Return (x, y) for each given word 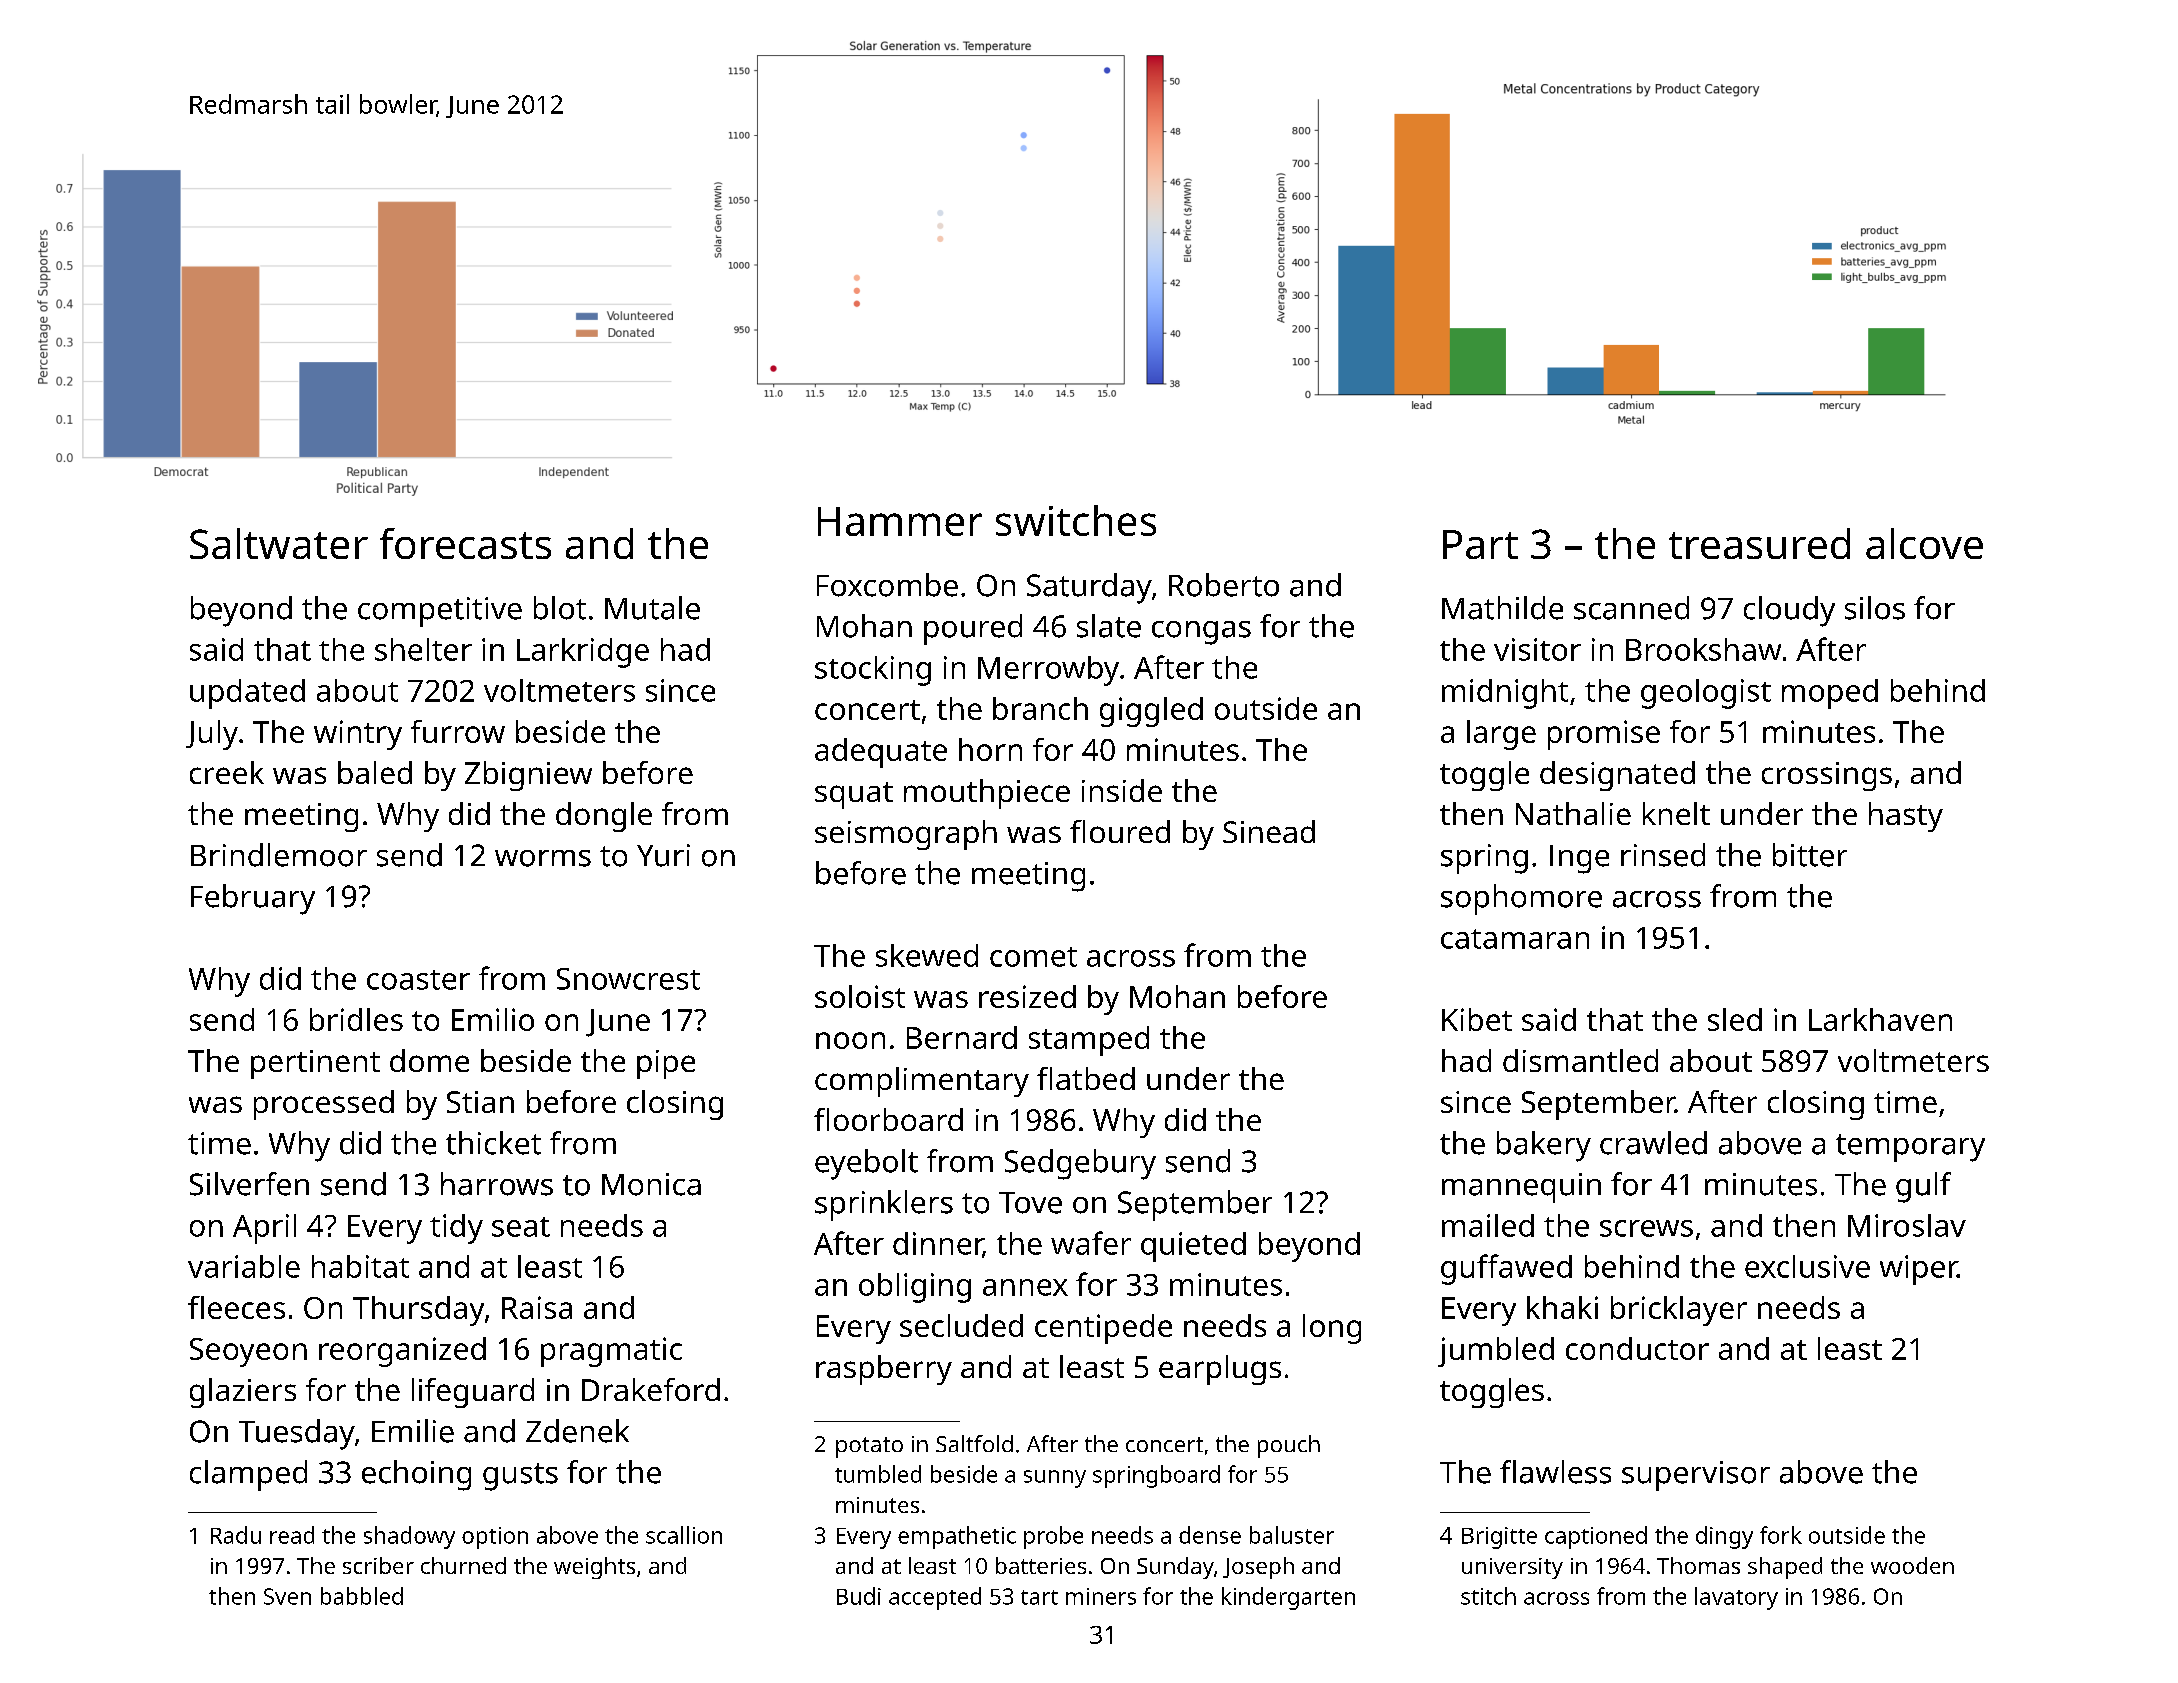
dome (429, 1060)
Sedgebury (1080, 1164)
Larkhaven (1880, 1019)
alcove (1924, 543)
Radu (236, 1535)
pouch (1289, 1446)
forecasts (465, 543)
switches (1076, 520)
